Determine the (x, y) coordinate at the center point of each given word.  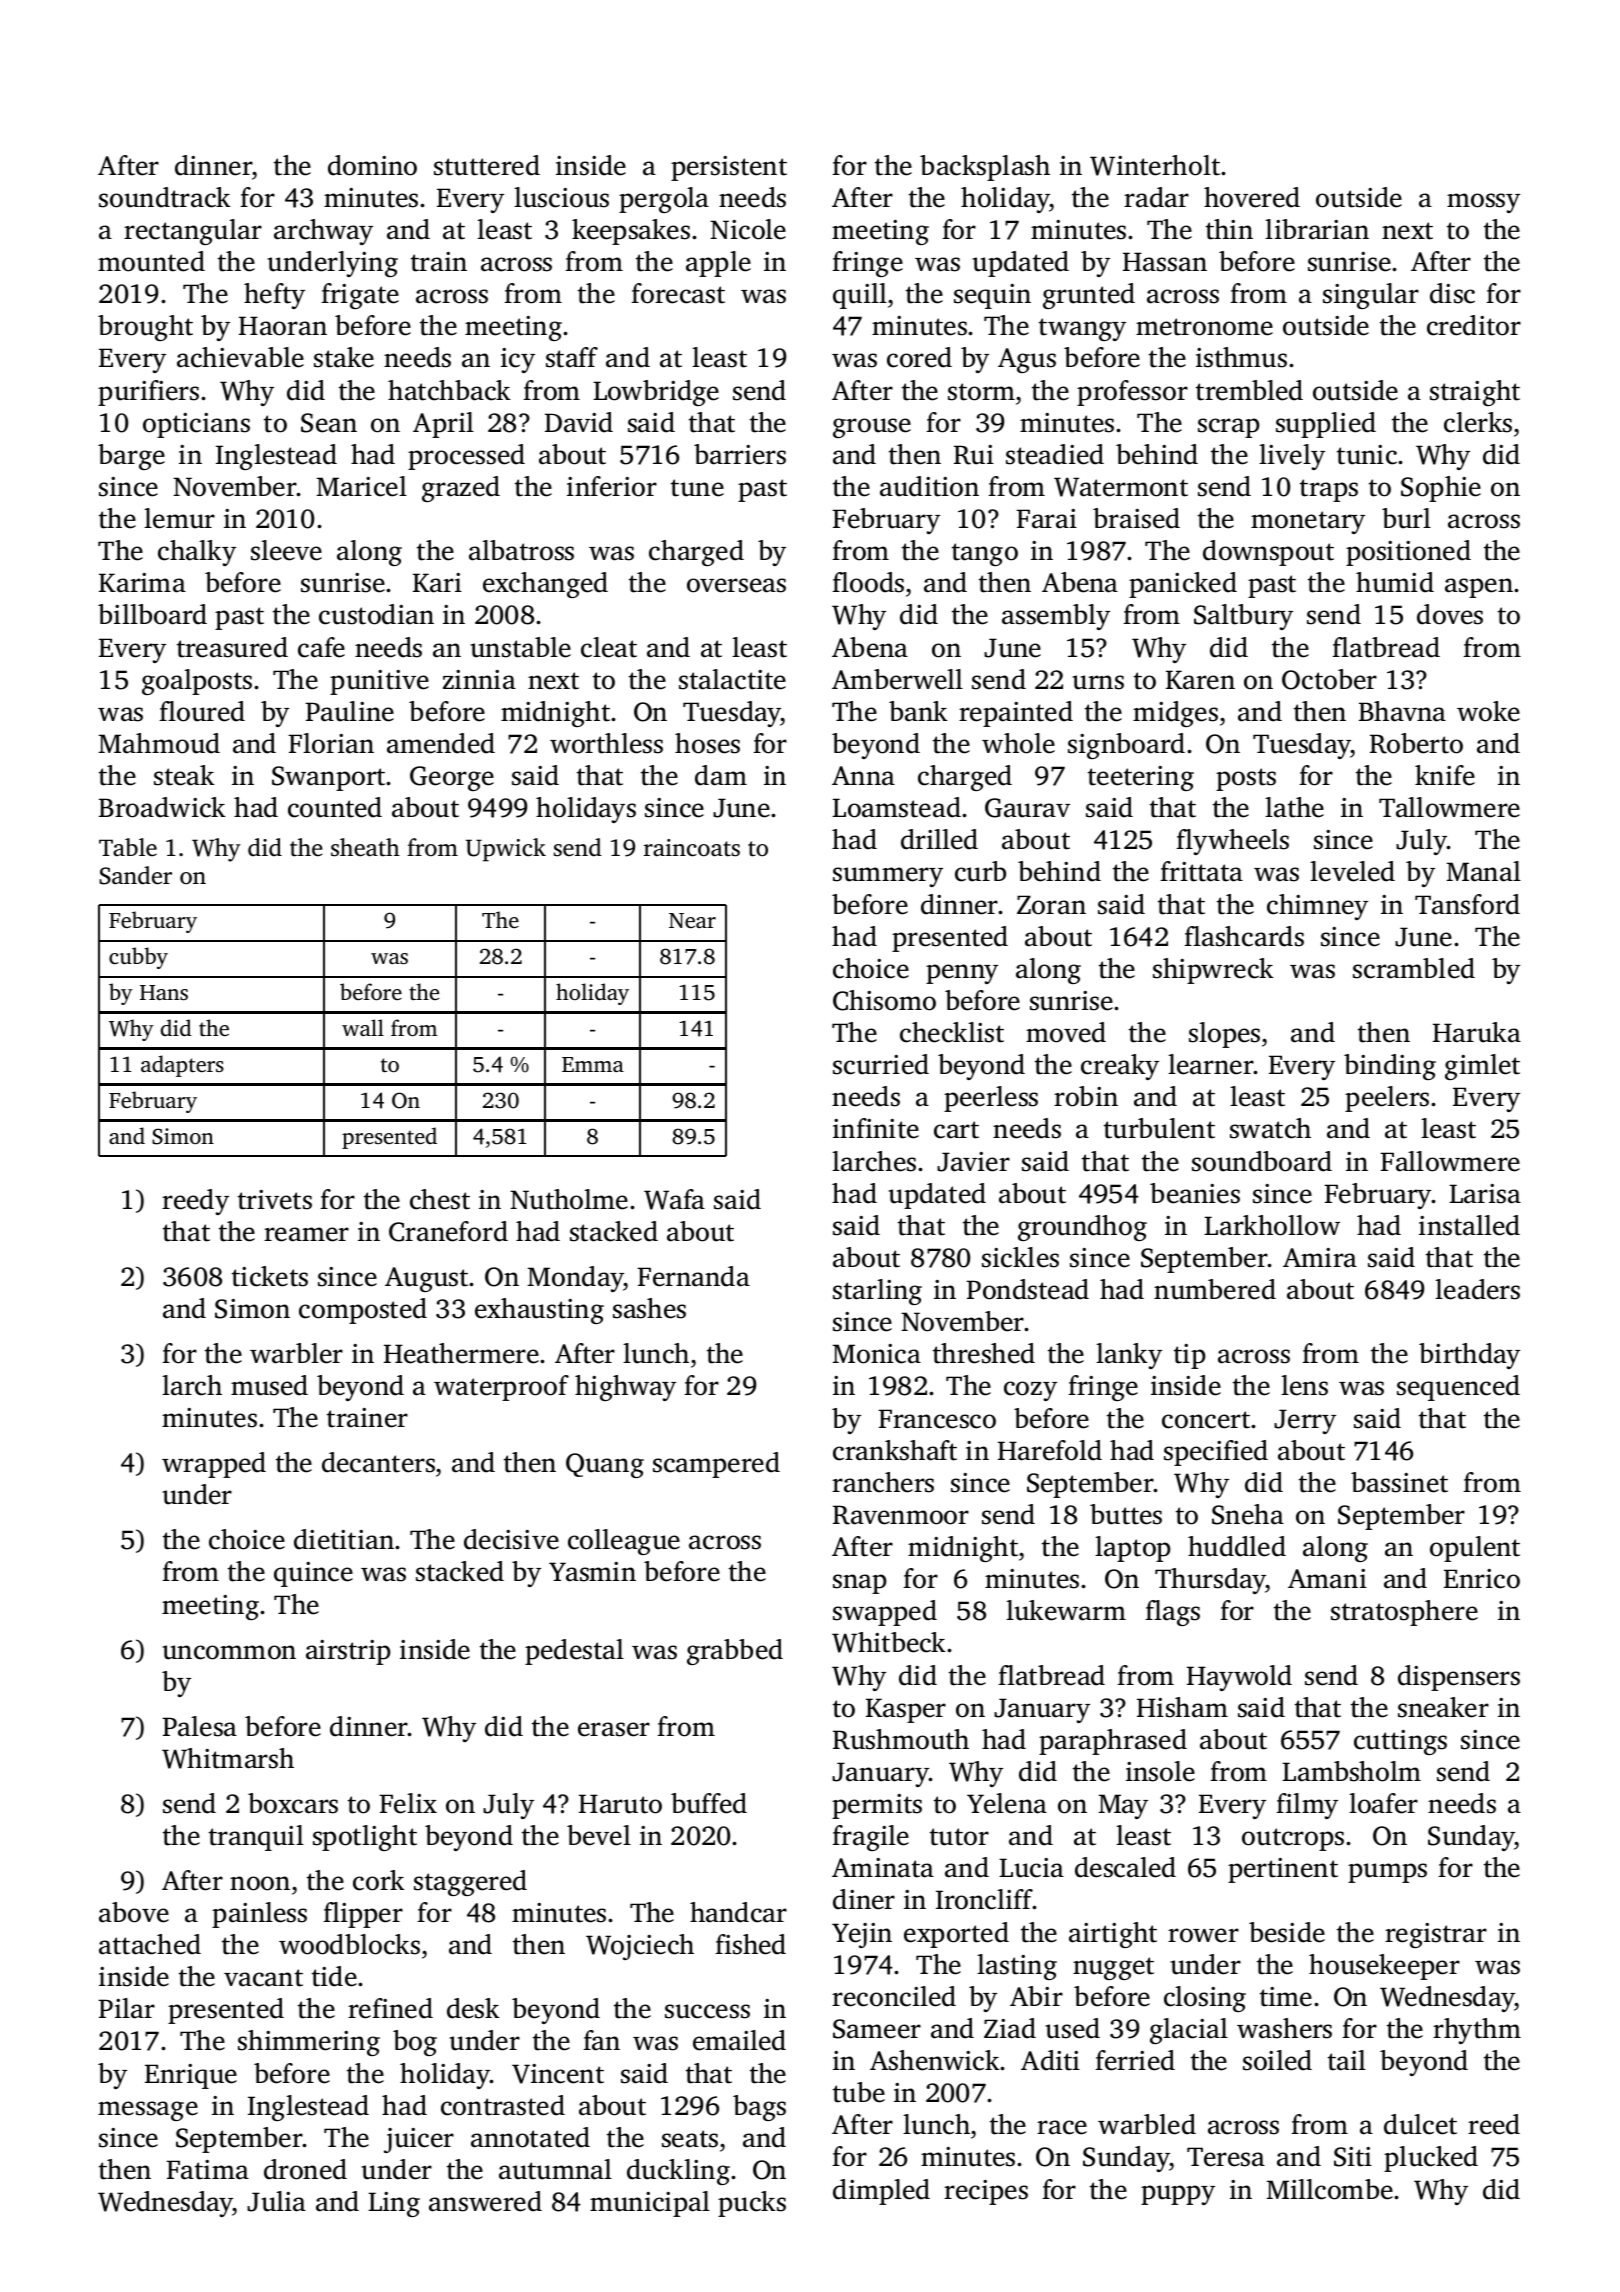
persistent (729, 168)
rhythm (1477, 2031)
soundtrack (165, 197)
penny (962, 974)
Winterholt (1155, 165)
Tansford (1467, 904)
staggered (470, 1883)
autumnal (555, 2169)
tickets (270, 1276)
